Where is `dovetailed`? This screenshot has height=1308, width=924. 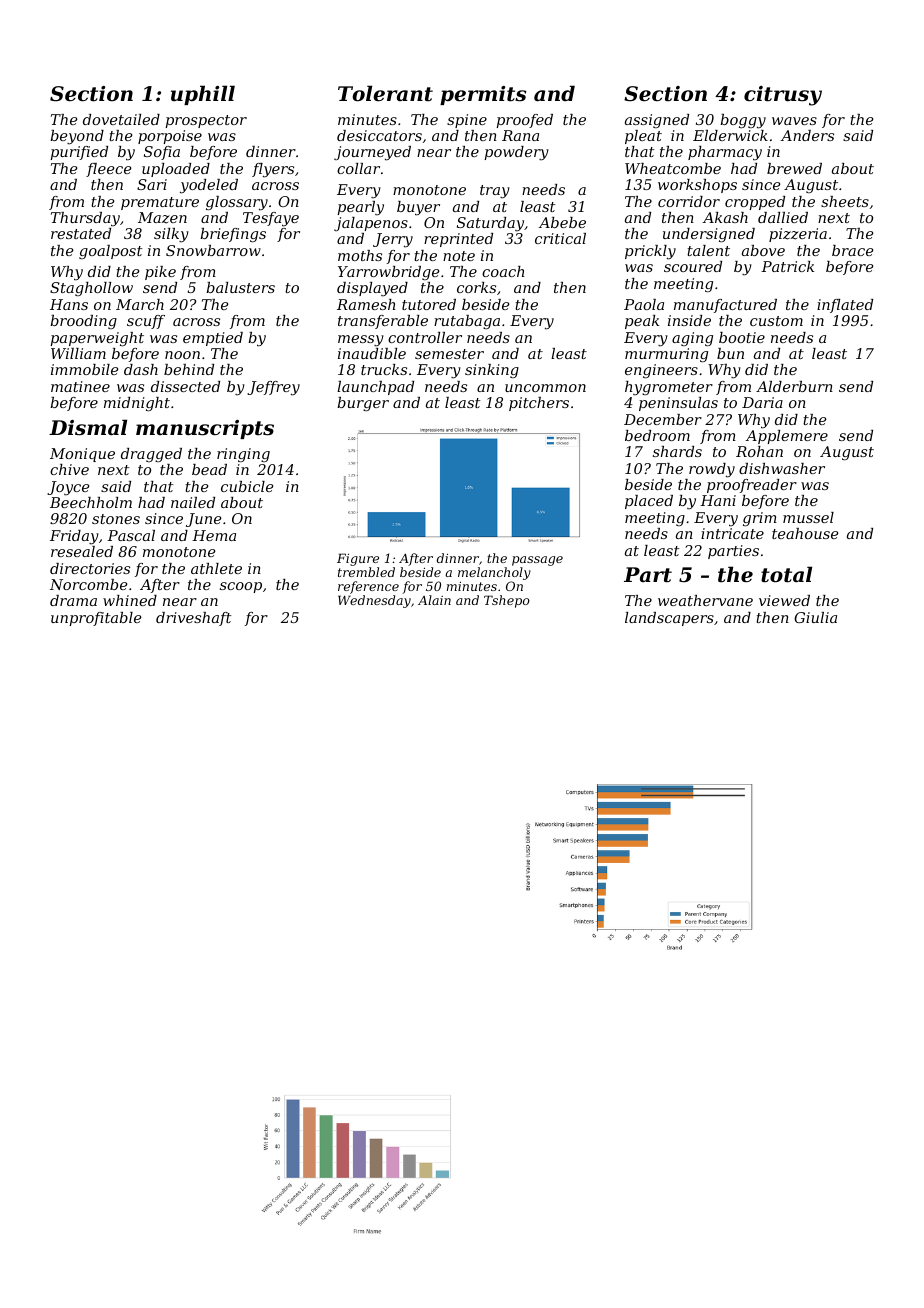
dovetailed is located at coordinates (121, 119).
